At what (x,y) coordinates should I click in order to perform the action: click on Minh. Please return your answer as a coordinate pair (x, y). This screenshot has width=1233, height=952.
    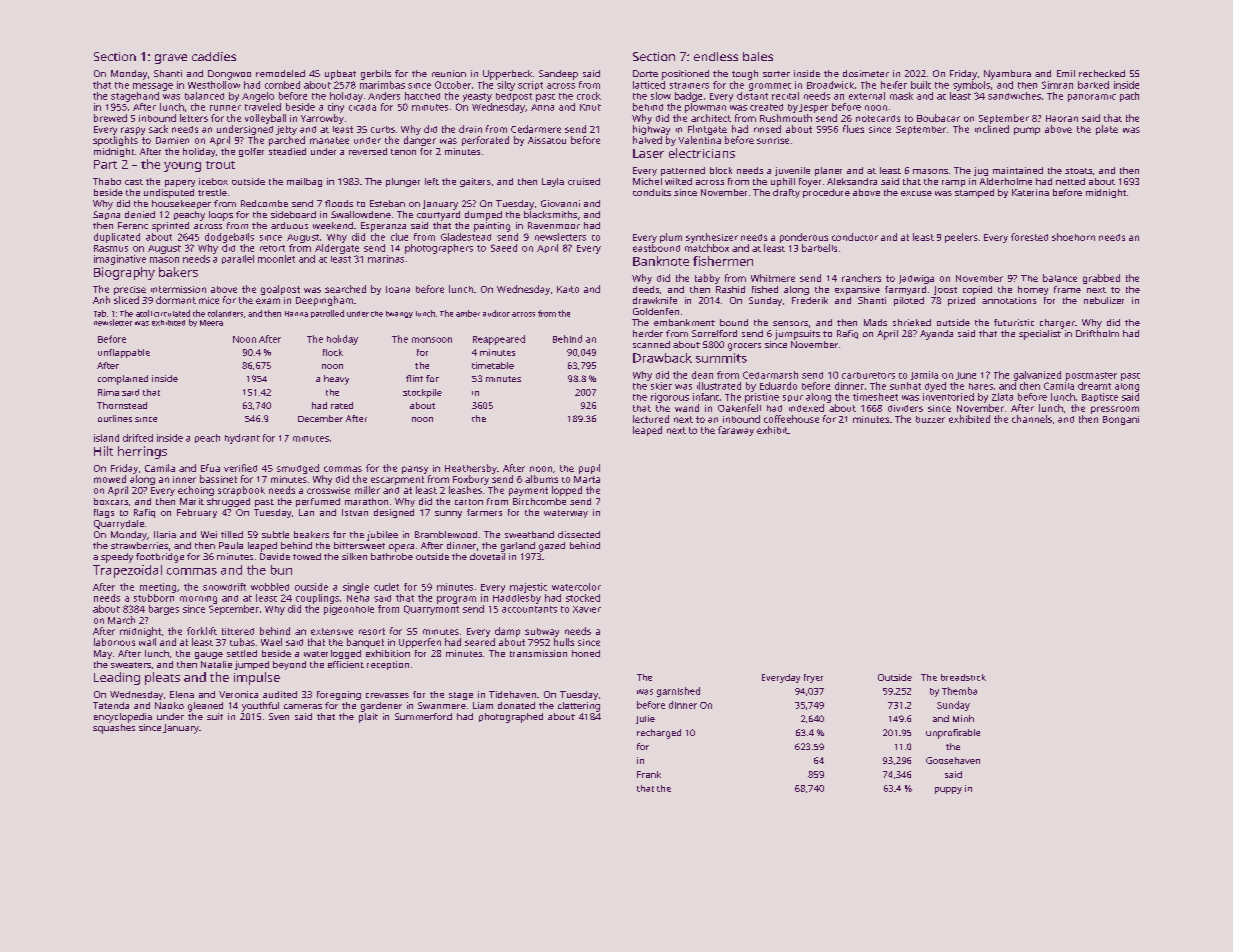
    Looking at the image, I should click on (963, 718).
